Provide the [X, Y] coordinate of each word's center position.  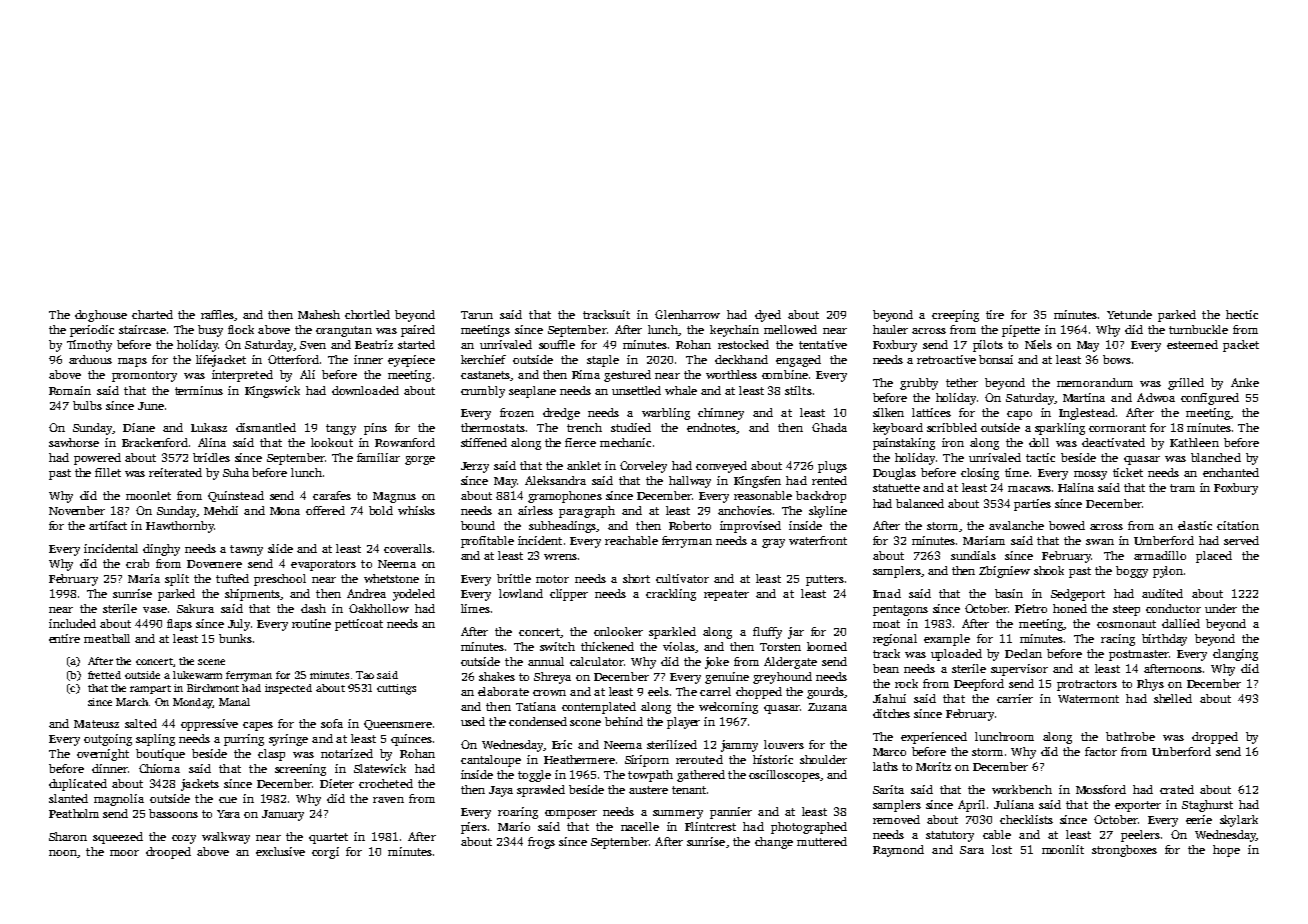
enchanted [1231, 472]
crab [137, 563]
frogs [541, 843]
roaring [518, 813]
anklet [584, 465]
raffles [217, 314]
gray [773, 543]
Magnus [394, 497]
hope [1226, 851]
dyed [768, 316]
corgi [325, 853]
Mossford [1101, 789]
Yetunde [1129, 314]
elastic [1195, 525]
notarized [347, 753]
